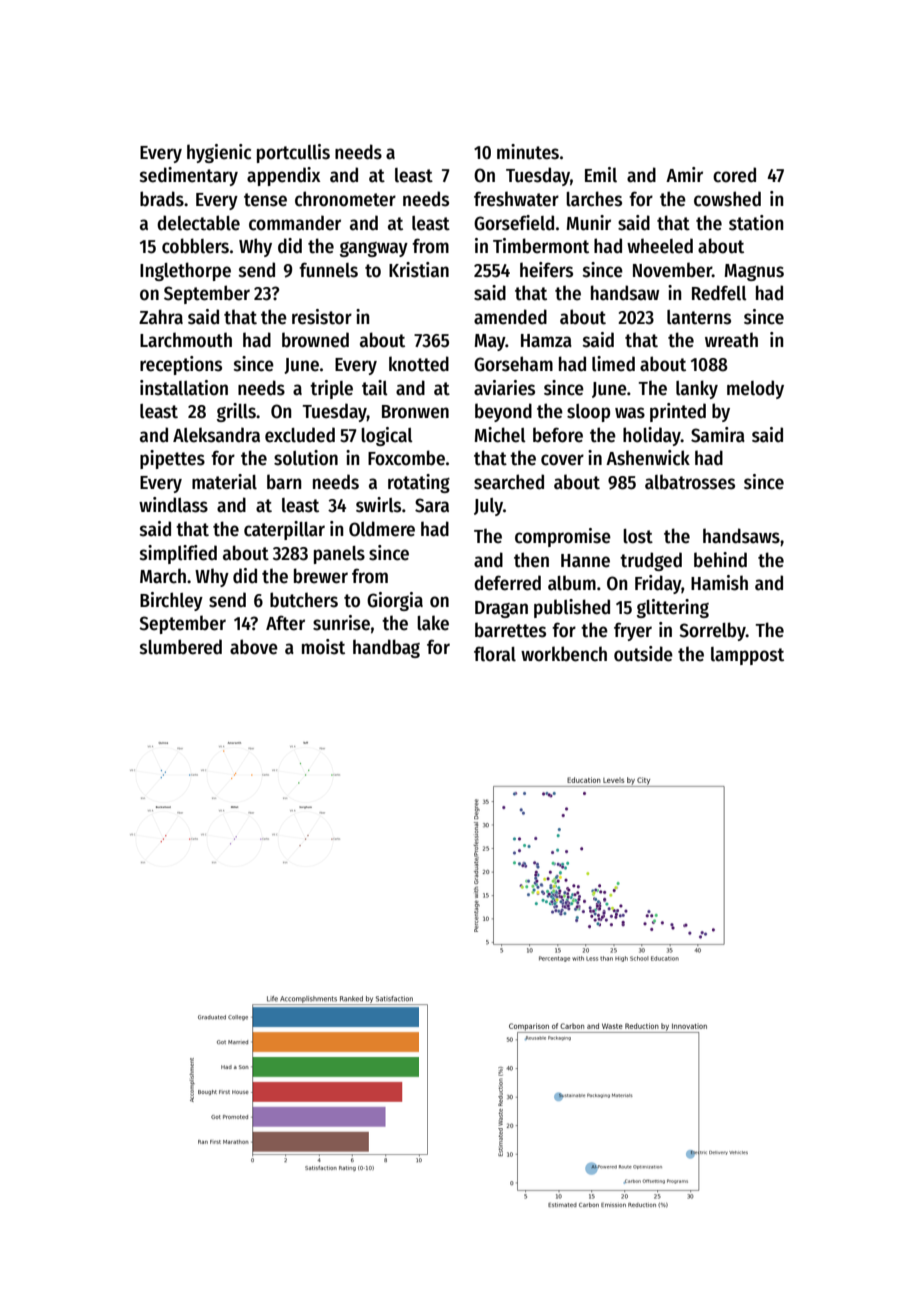 The height and width of the screenshot is (1314, 924). Describe the element at coordinates (652, 436) in the screenshot. I see `holiday` at that location.
